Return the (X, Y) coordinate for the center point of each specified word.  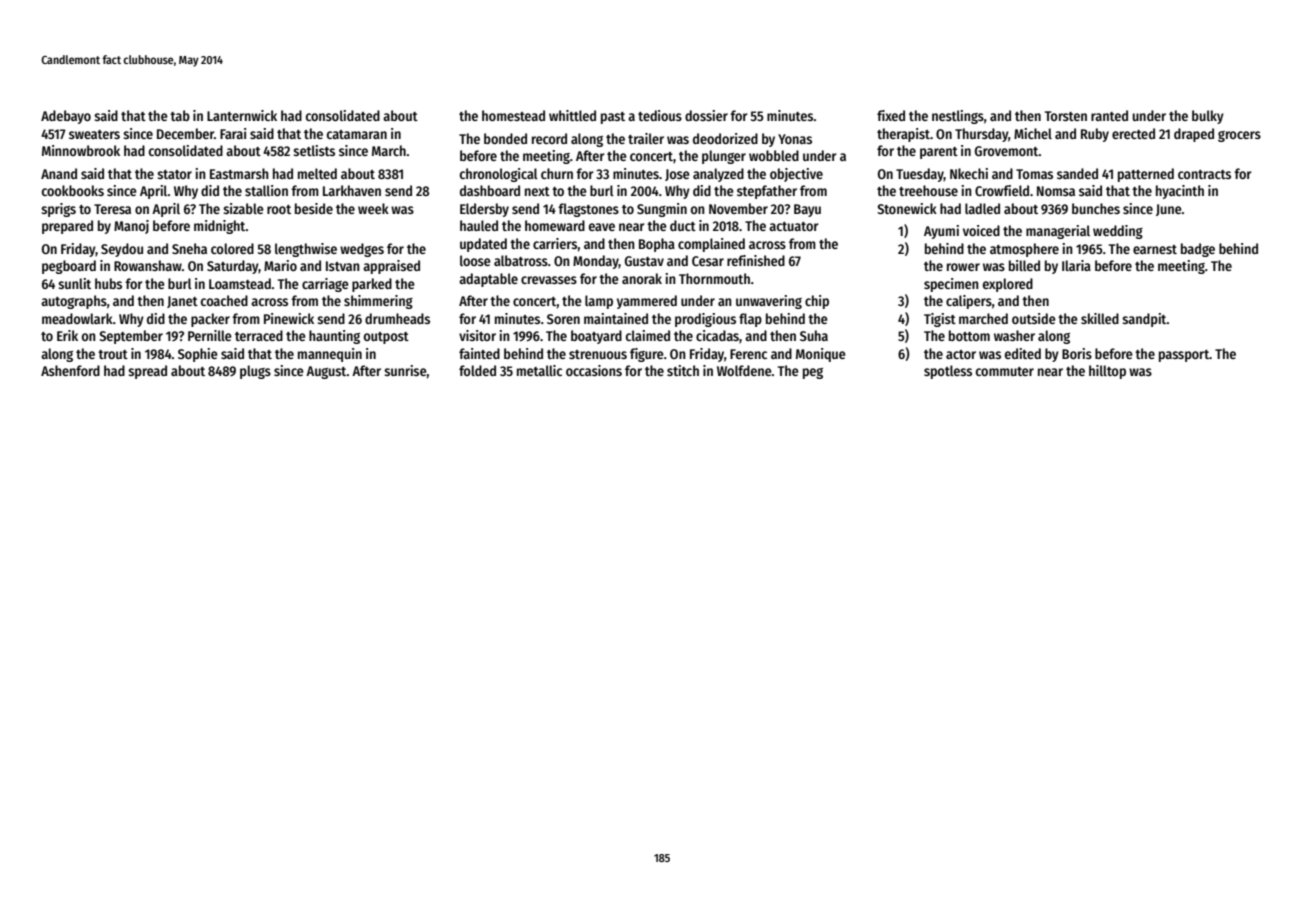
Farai (233, 133)
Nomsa (1056, 191)
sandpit (1144, 320)
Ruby (1095, 135)
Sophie (198, 355)
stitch (683, 370)
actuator (794, 226)
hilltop (1107, 372)
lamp (599, 302)
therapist (903, 135)
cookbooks (73, 190)
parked (372, 285)
